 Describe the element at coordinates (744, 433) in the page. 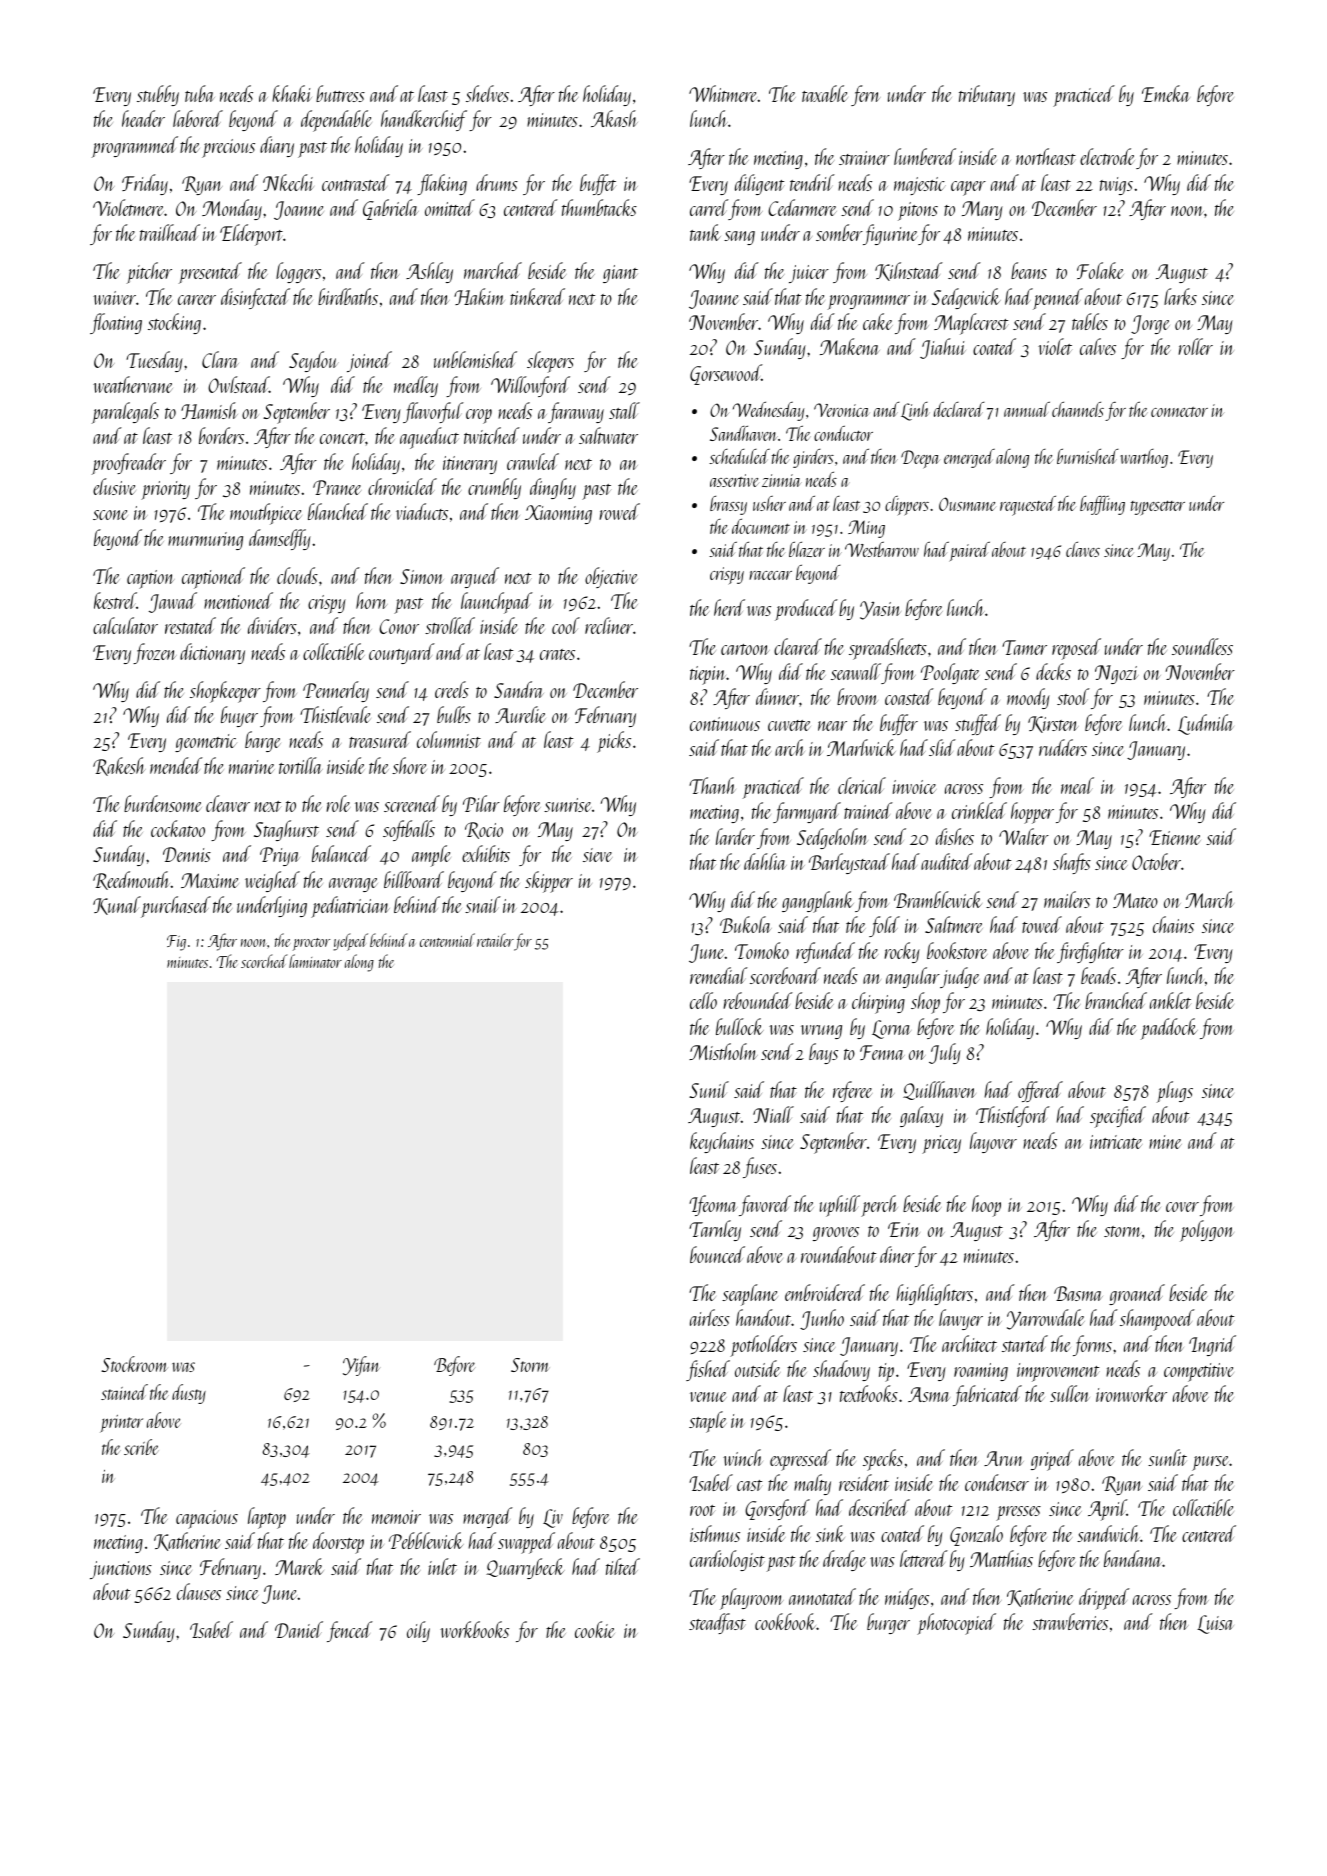

I see `Sandhaven` at that location.
